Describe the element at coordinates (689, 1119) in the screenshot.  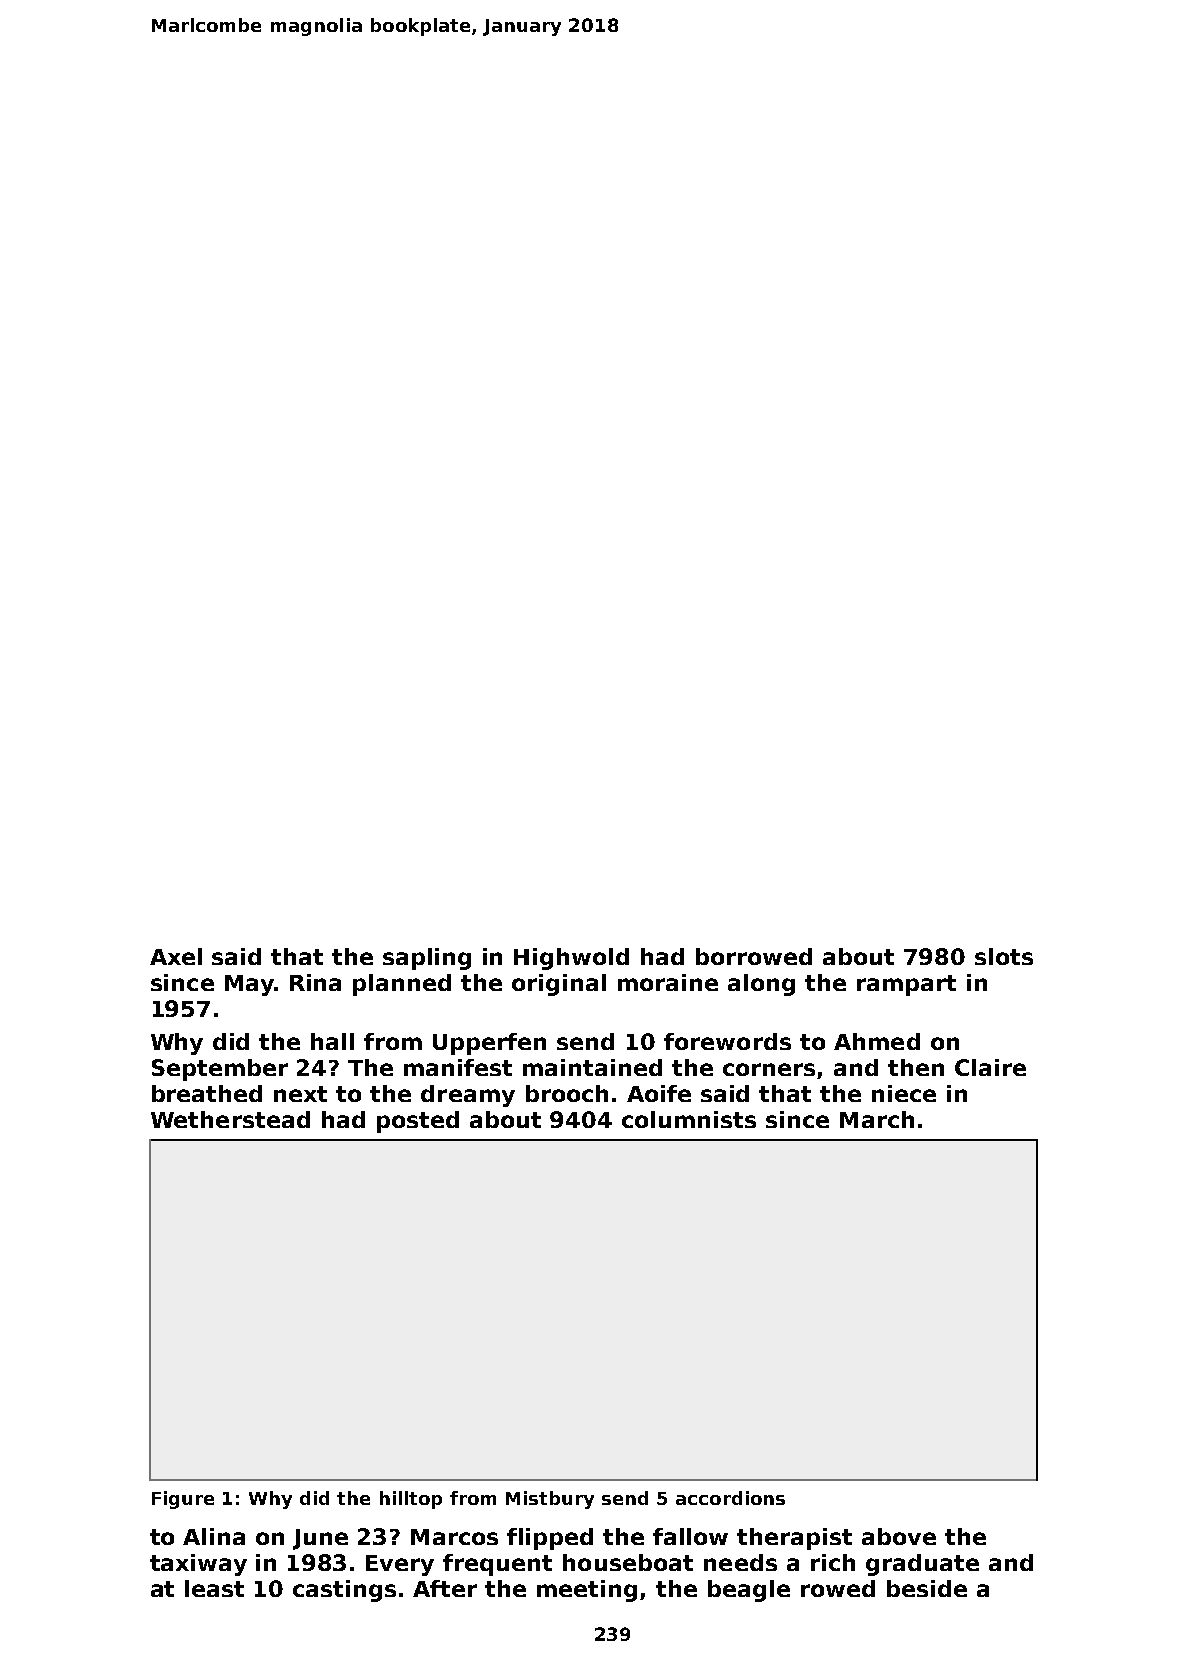
I see `columnists` at that location.
